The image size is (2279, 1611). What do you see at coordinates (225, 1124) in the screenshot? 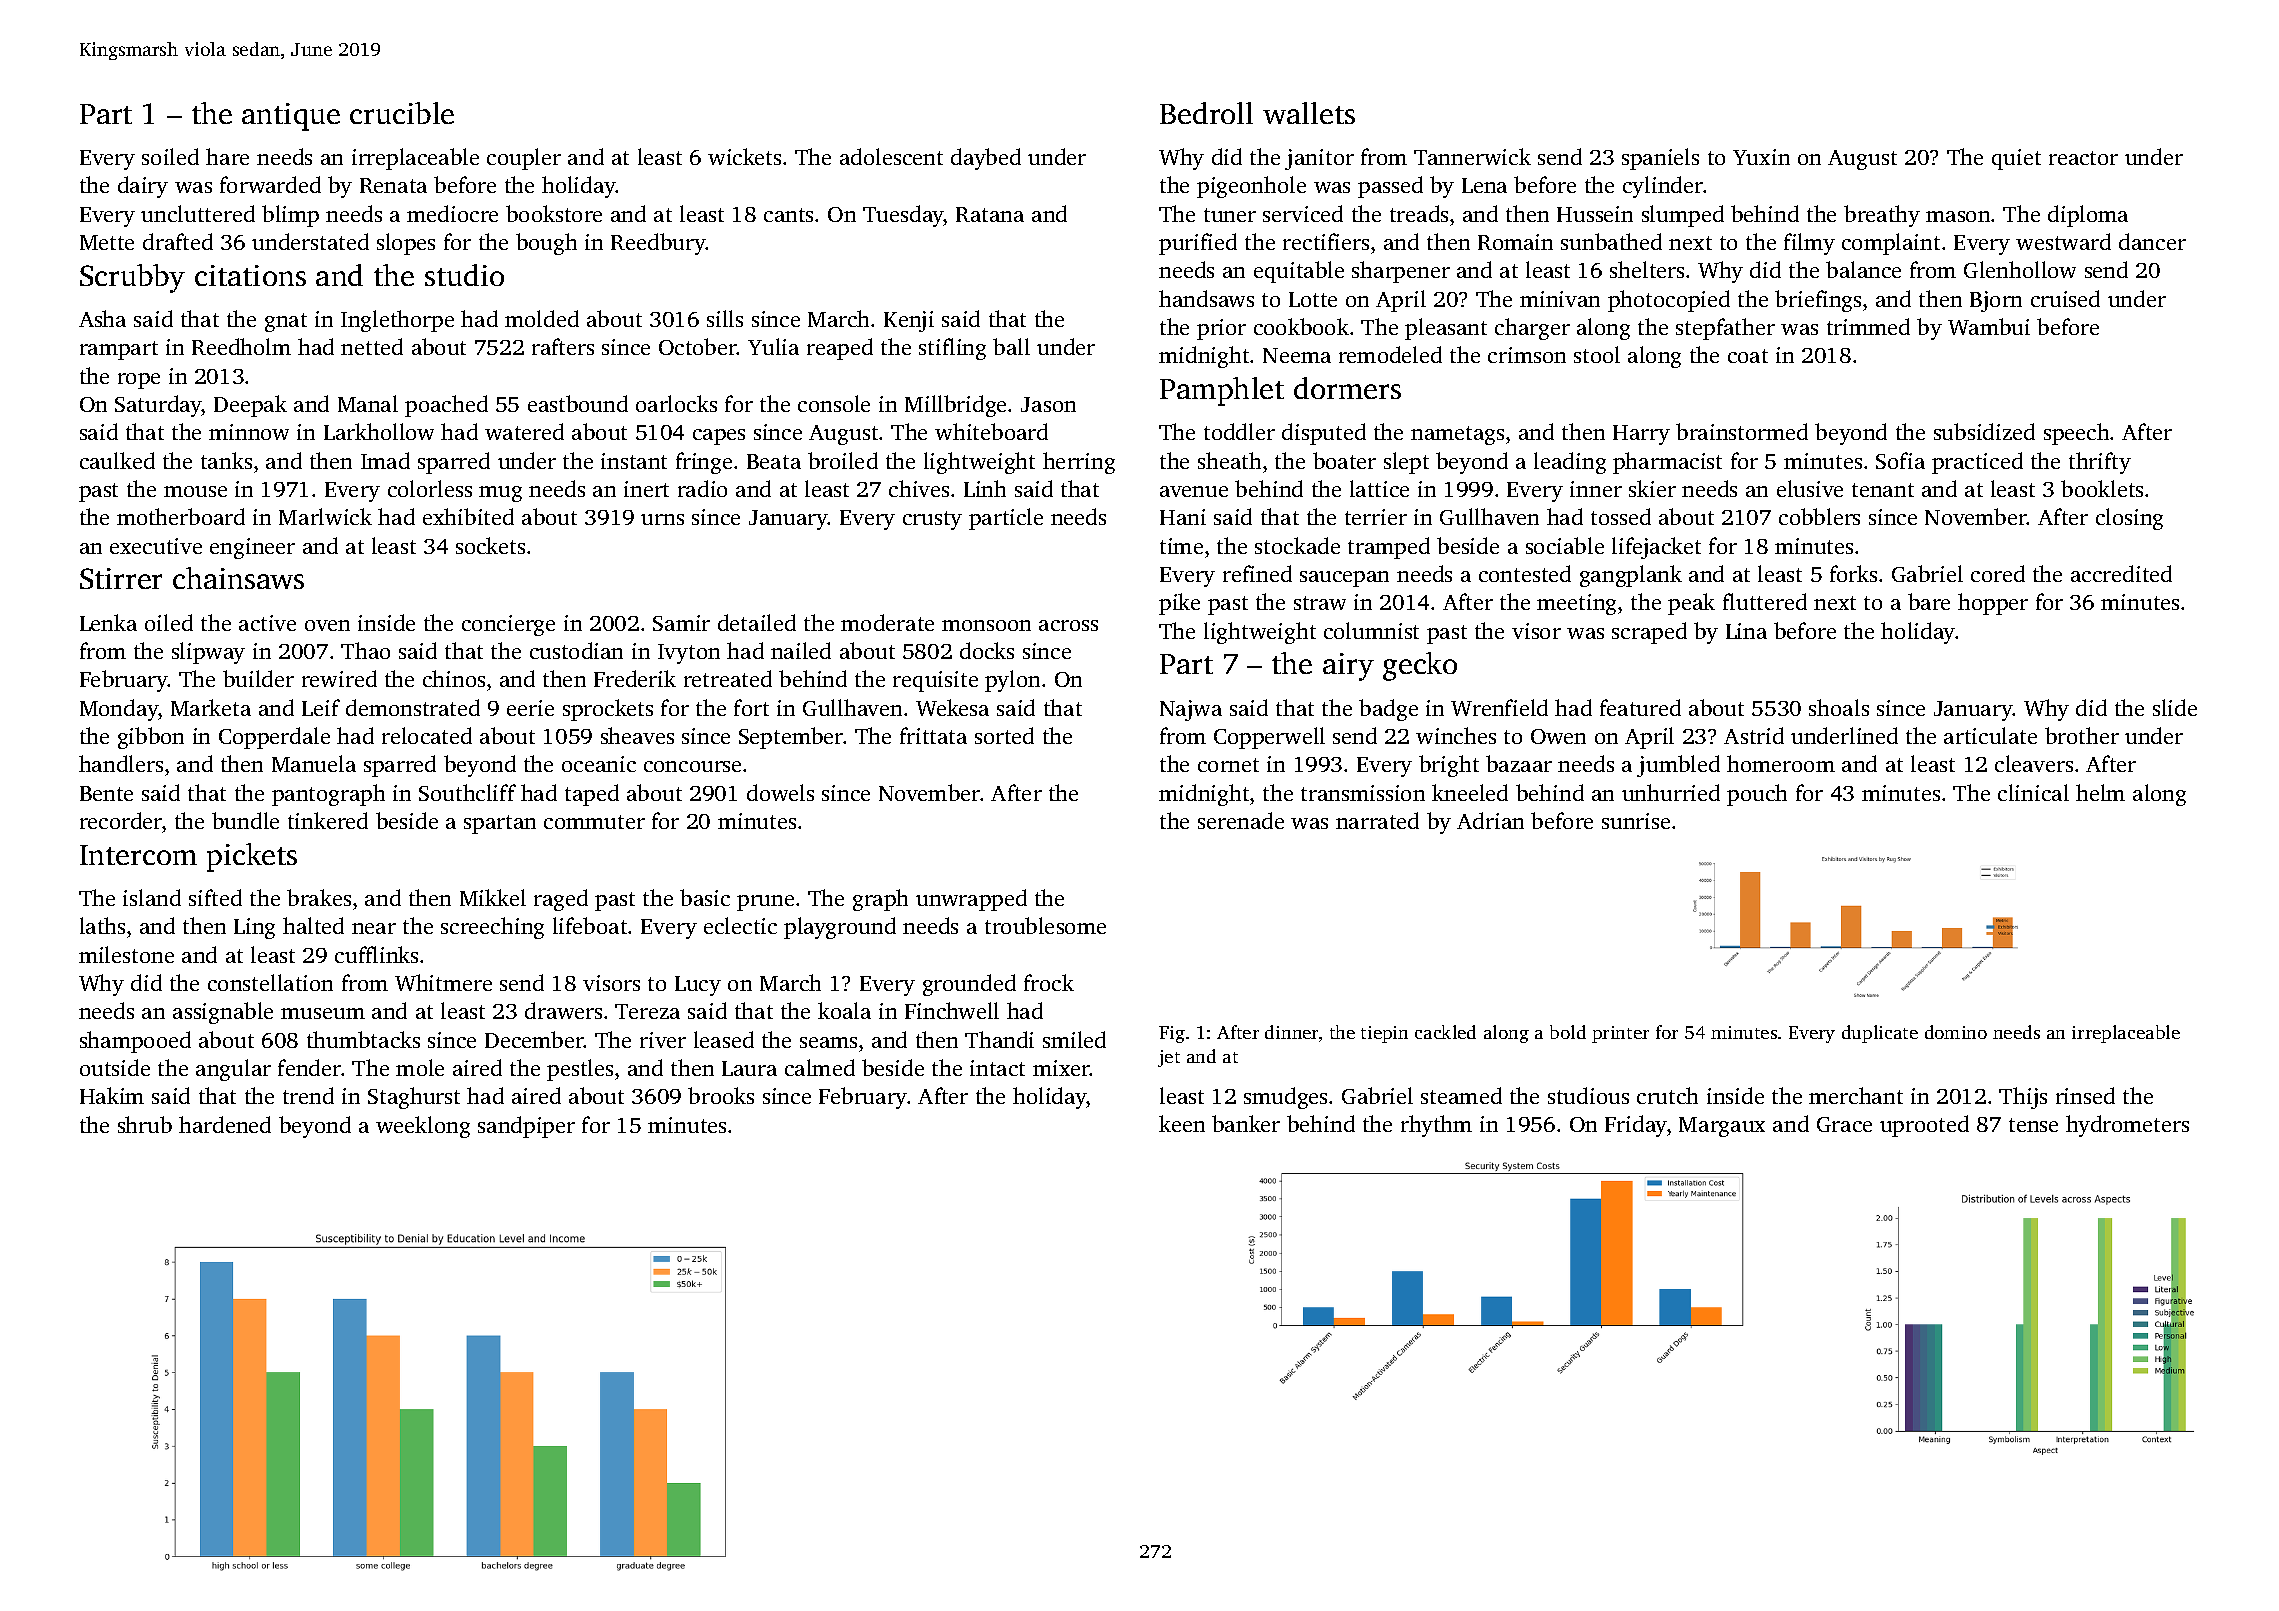
I see `hardened` at bounding box center [225, 1124].
